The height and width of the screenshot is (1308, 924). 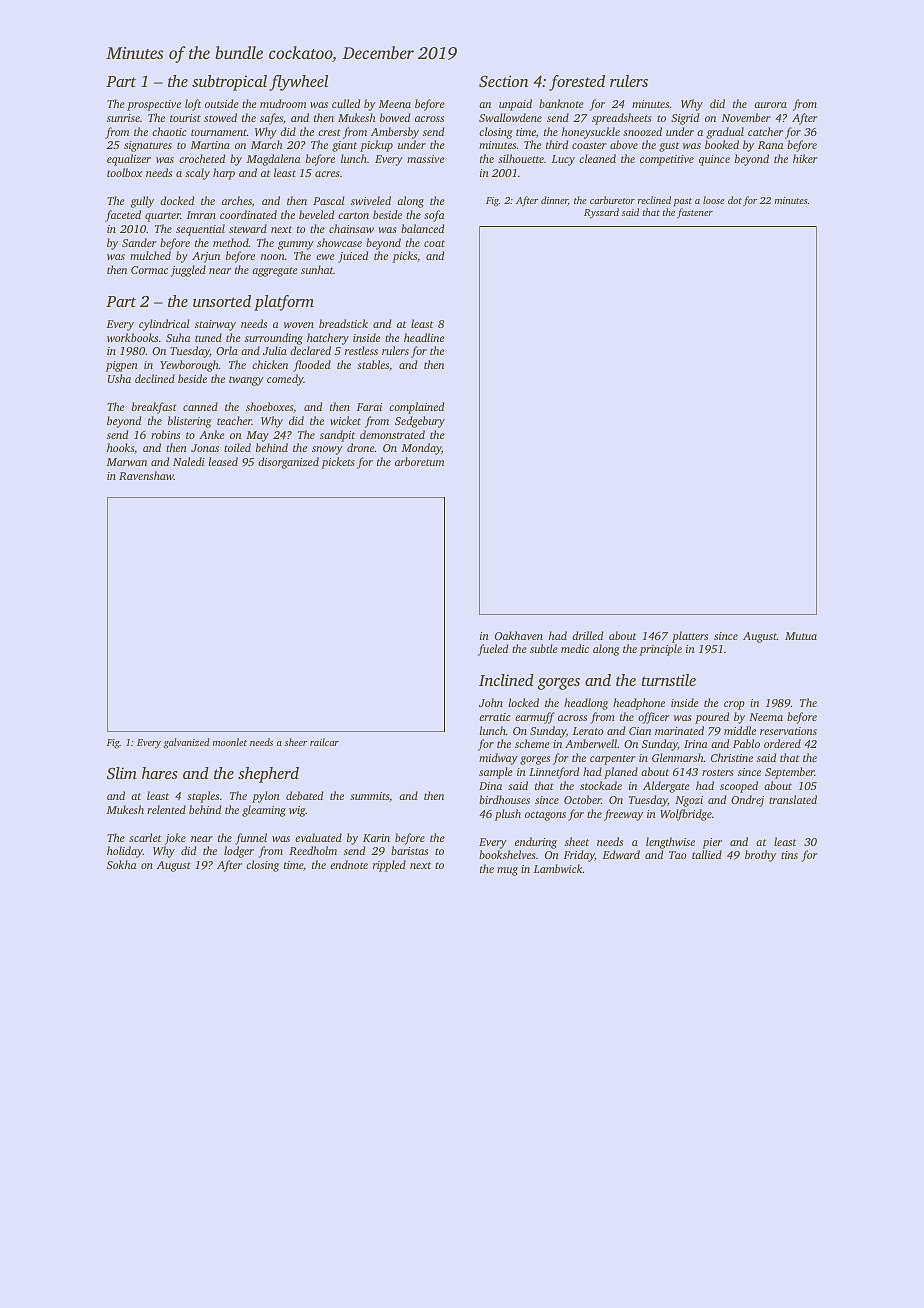 I want to click on flywheel, so click(x=299, y=83).
